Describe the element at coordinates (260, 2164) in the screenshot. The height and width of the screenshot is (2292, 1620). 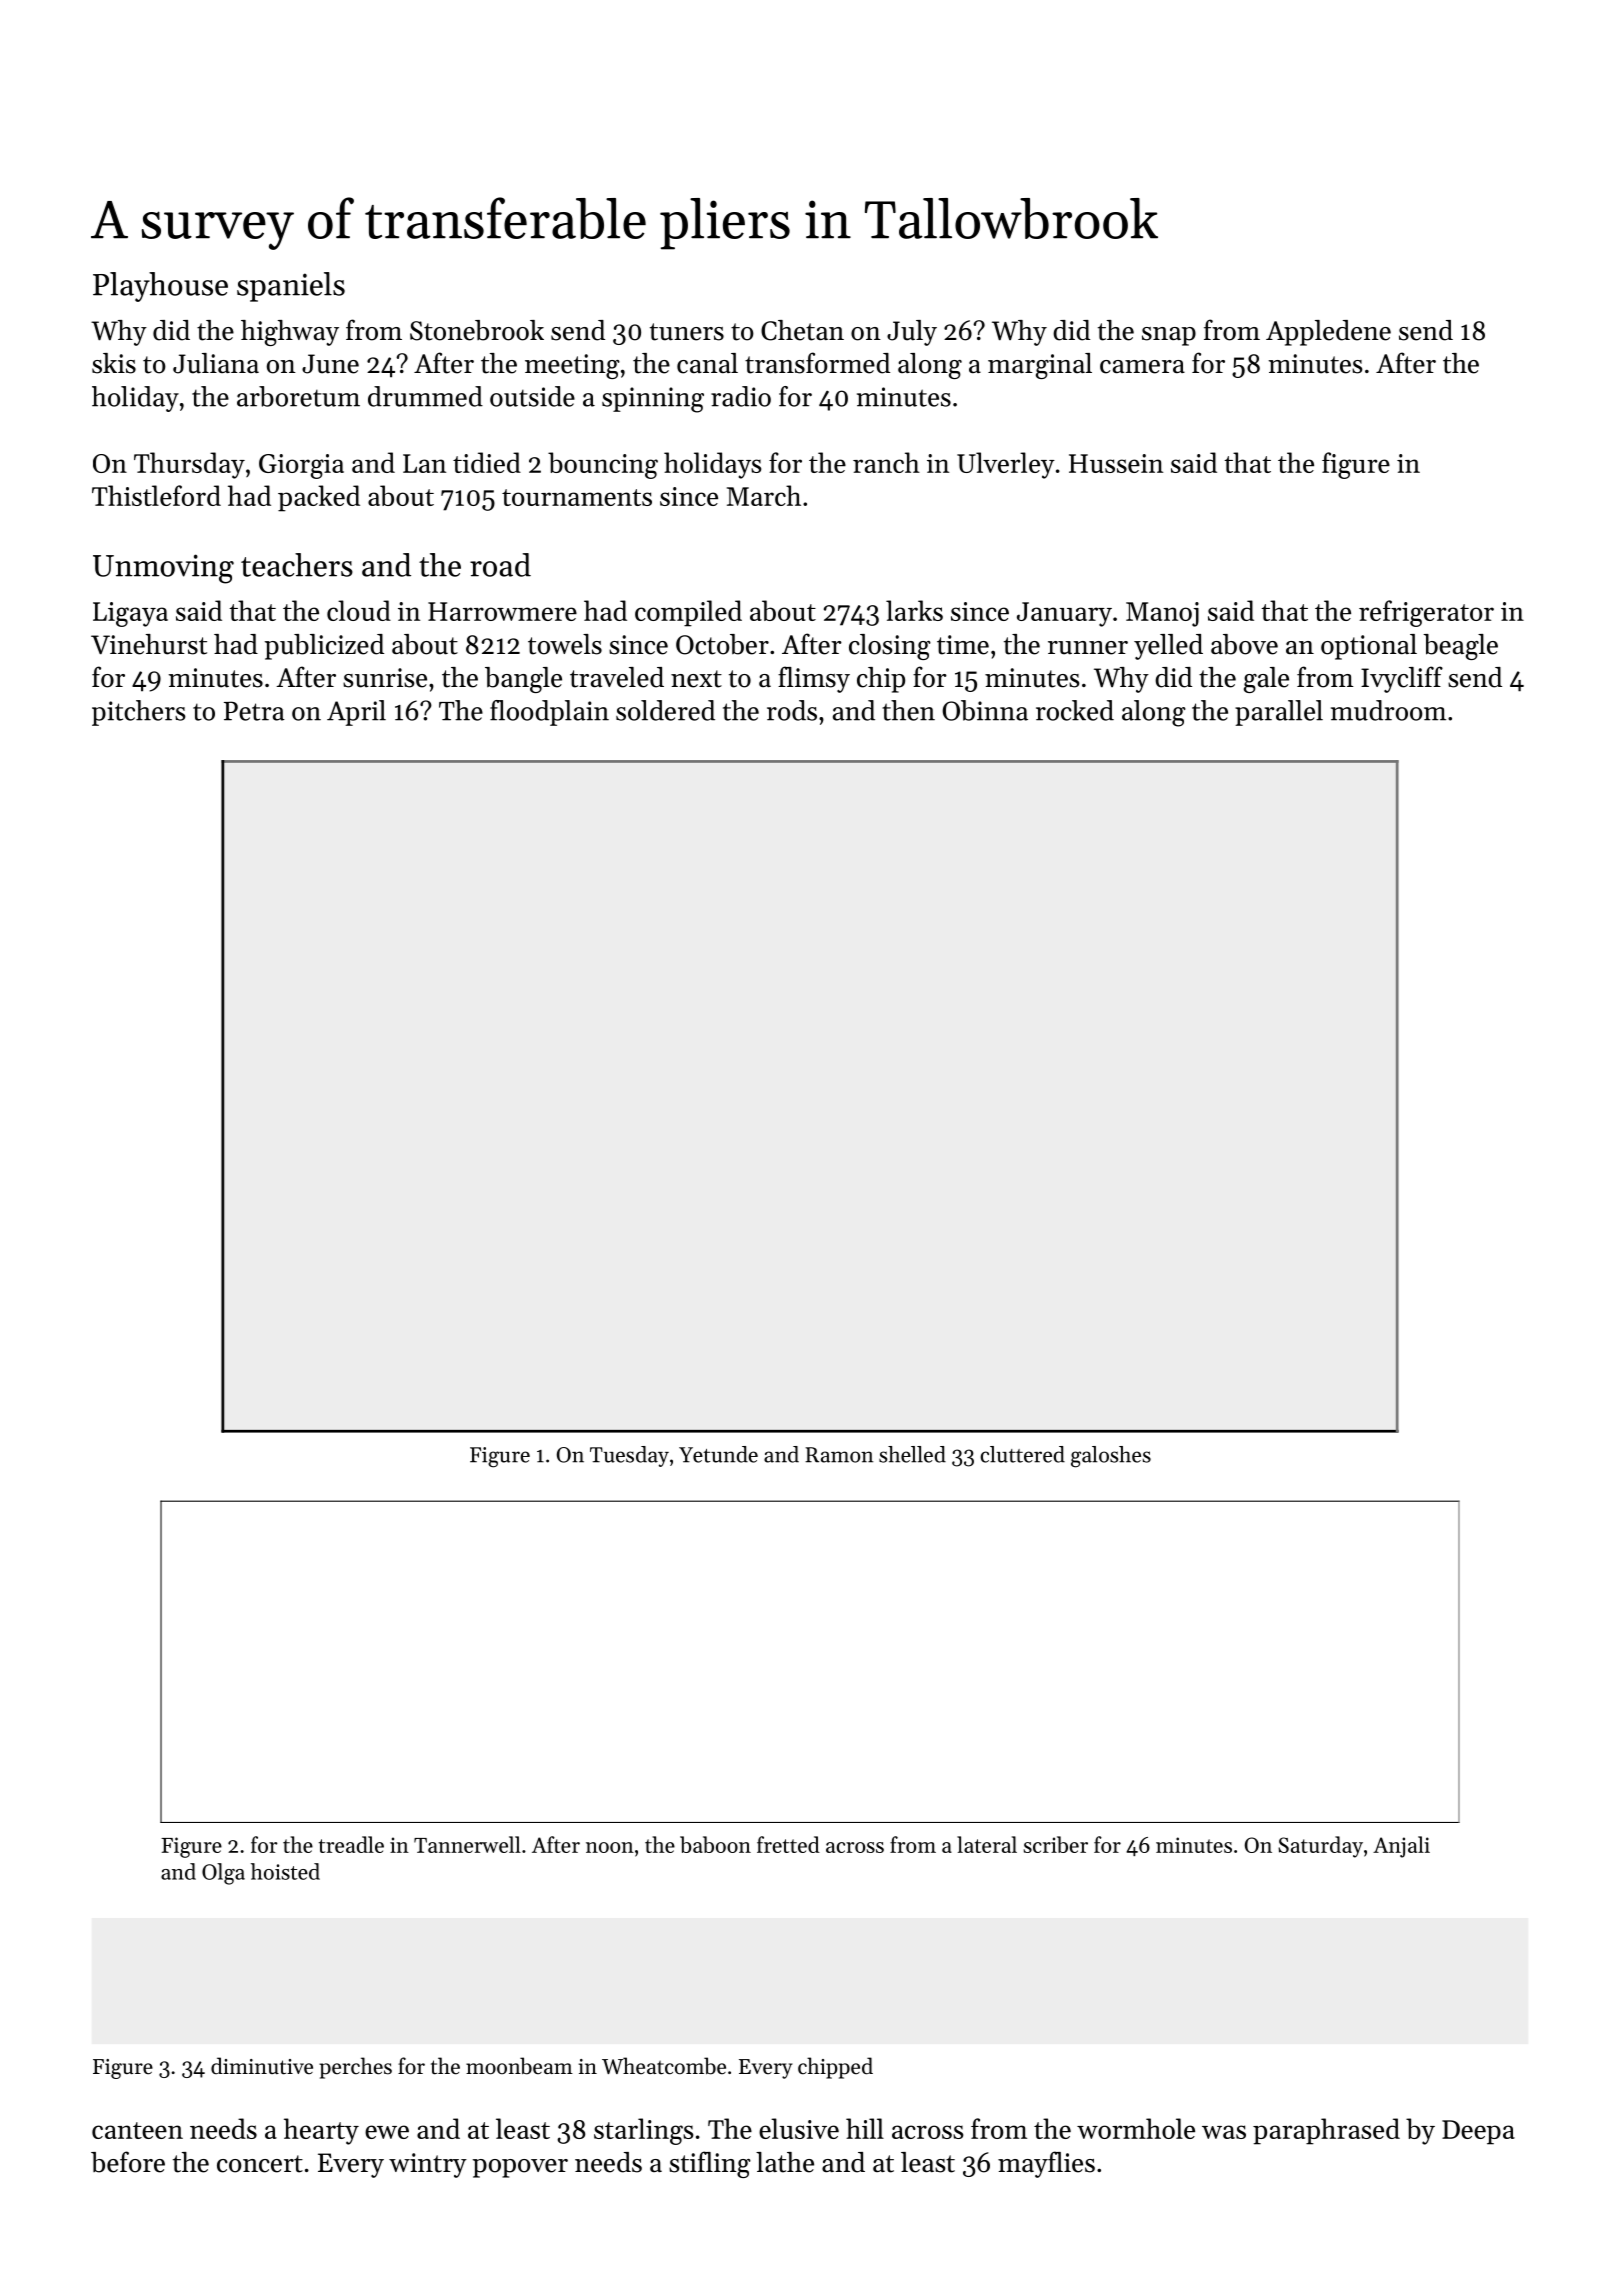
I see `concert` at that location.
